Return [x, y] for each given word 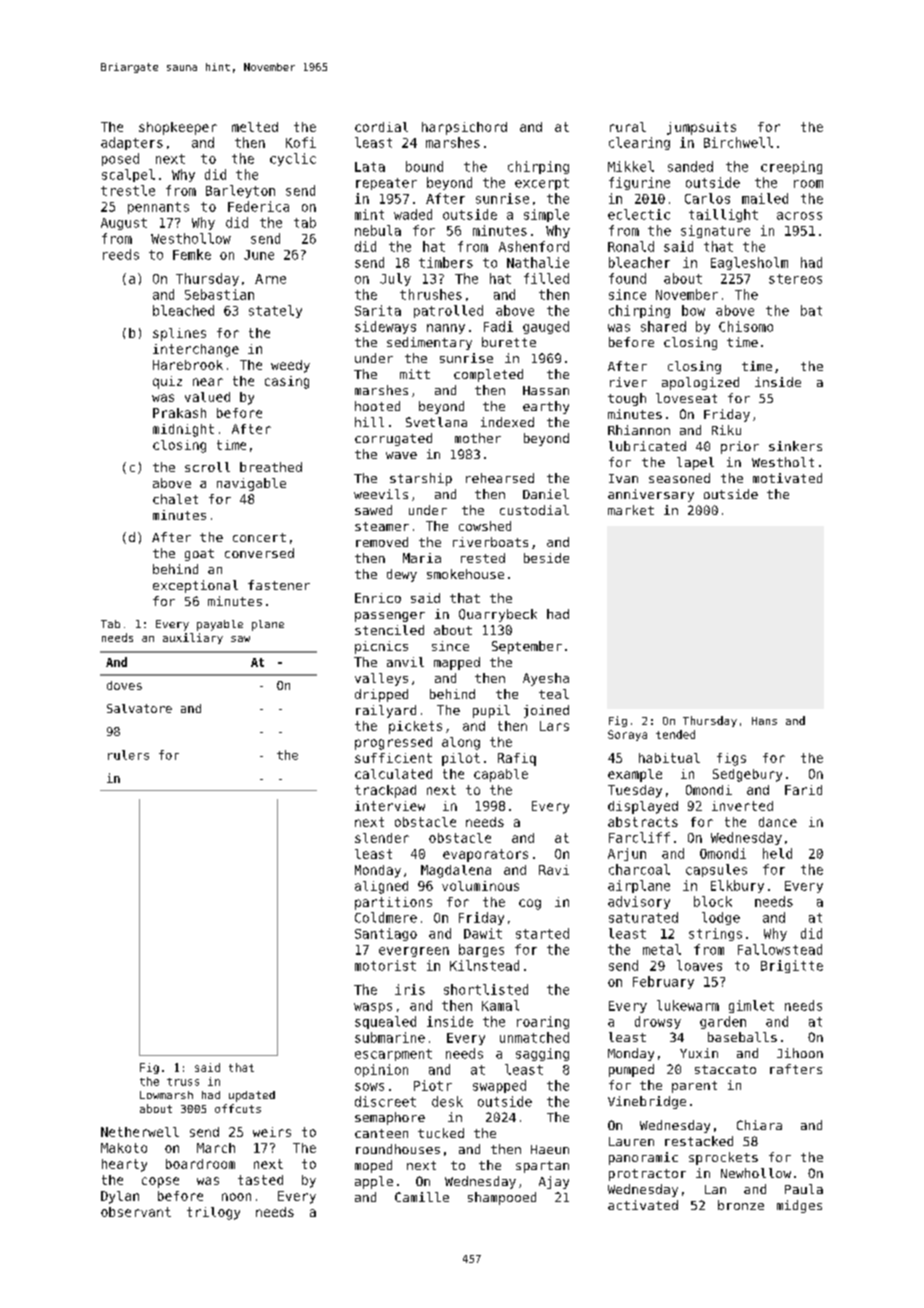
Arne [270, 279]
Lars [554, 726]
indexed [507, 422]
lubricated [647, 446]
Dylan [120, 1197]
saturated [643, 917]
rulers [128, 755]
